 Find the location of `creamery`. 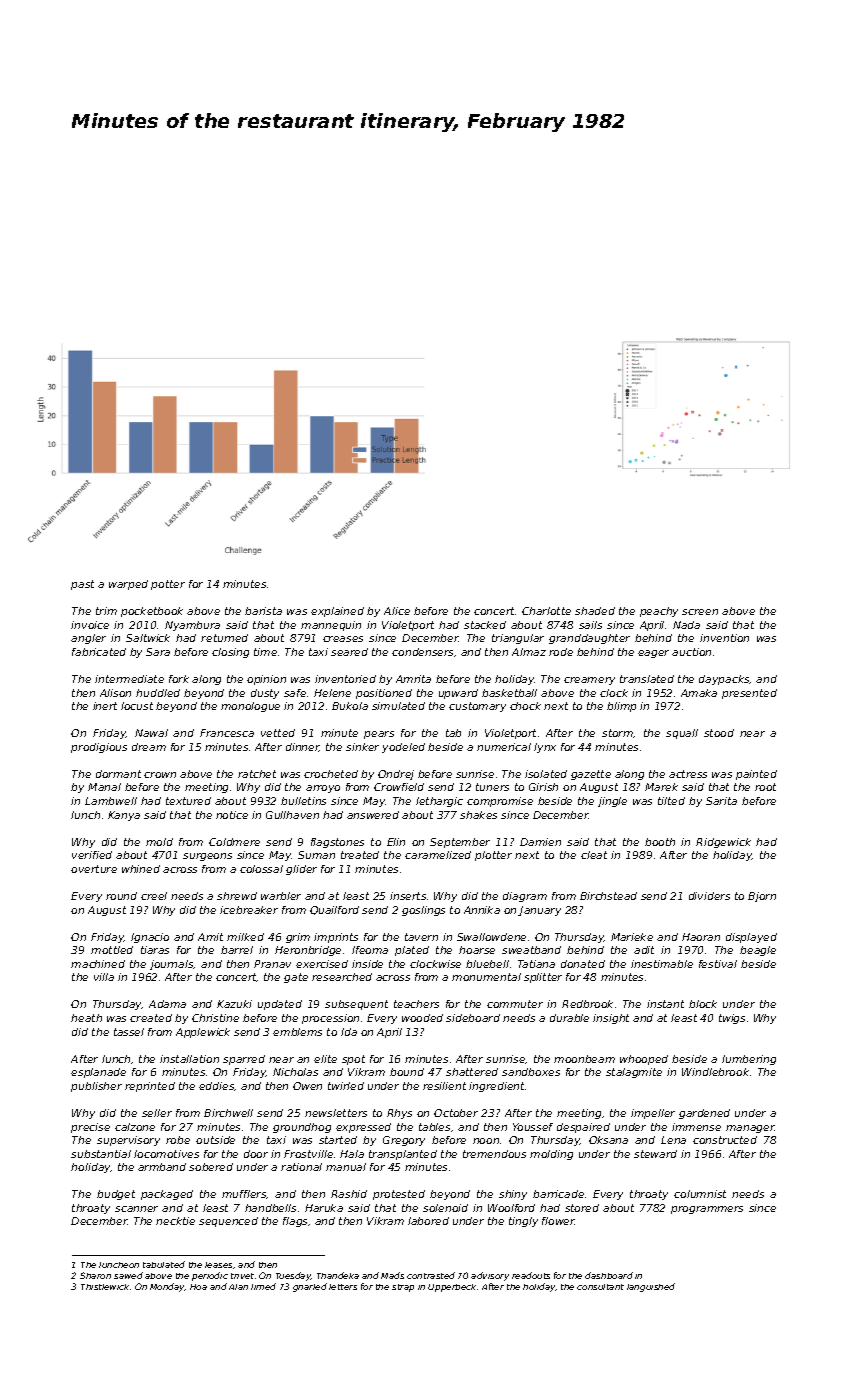

creamery is located at coordinates (589, 681).
